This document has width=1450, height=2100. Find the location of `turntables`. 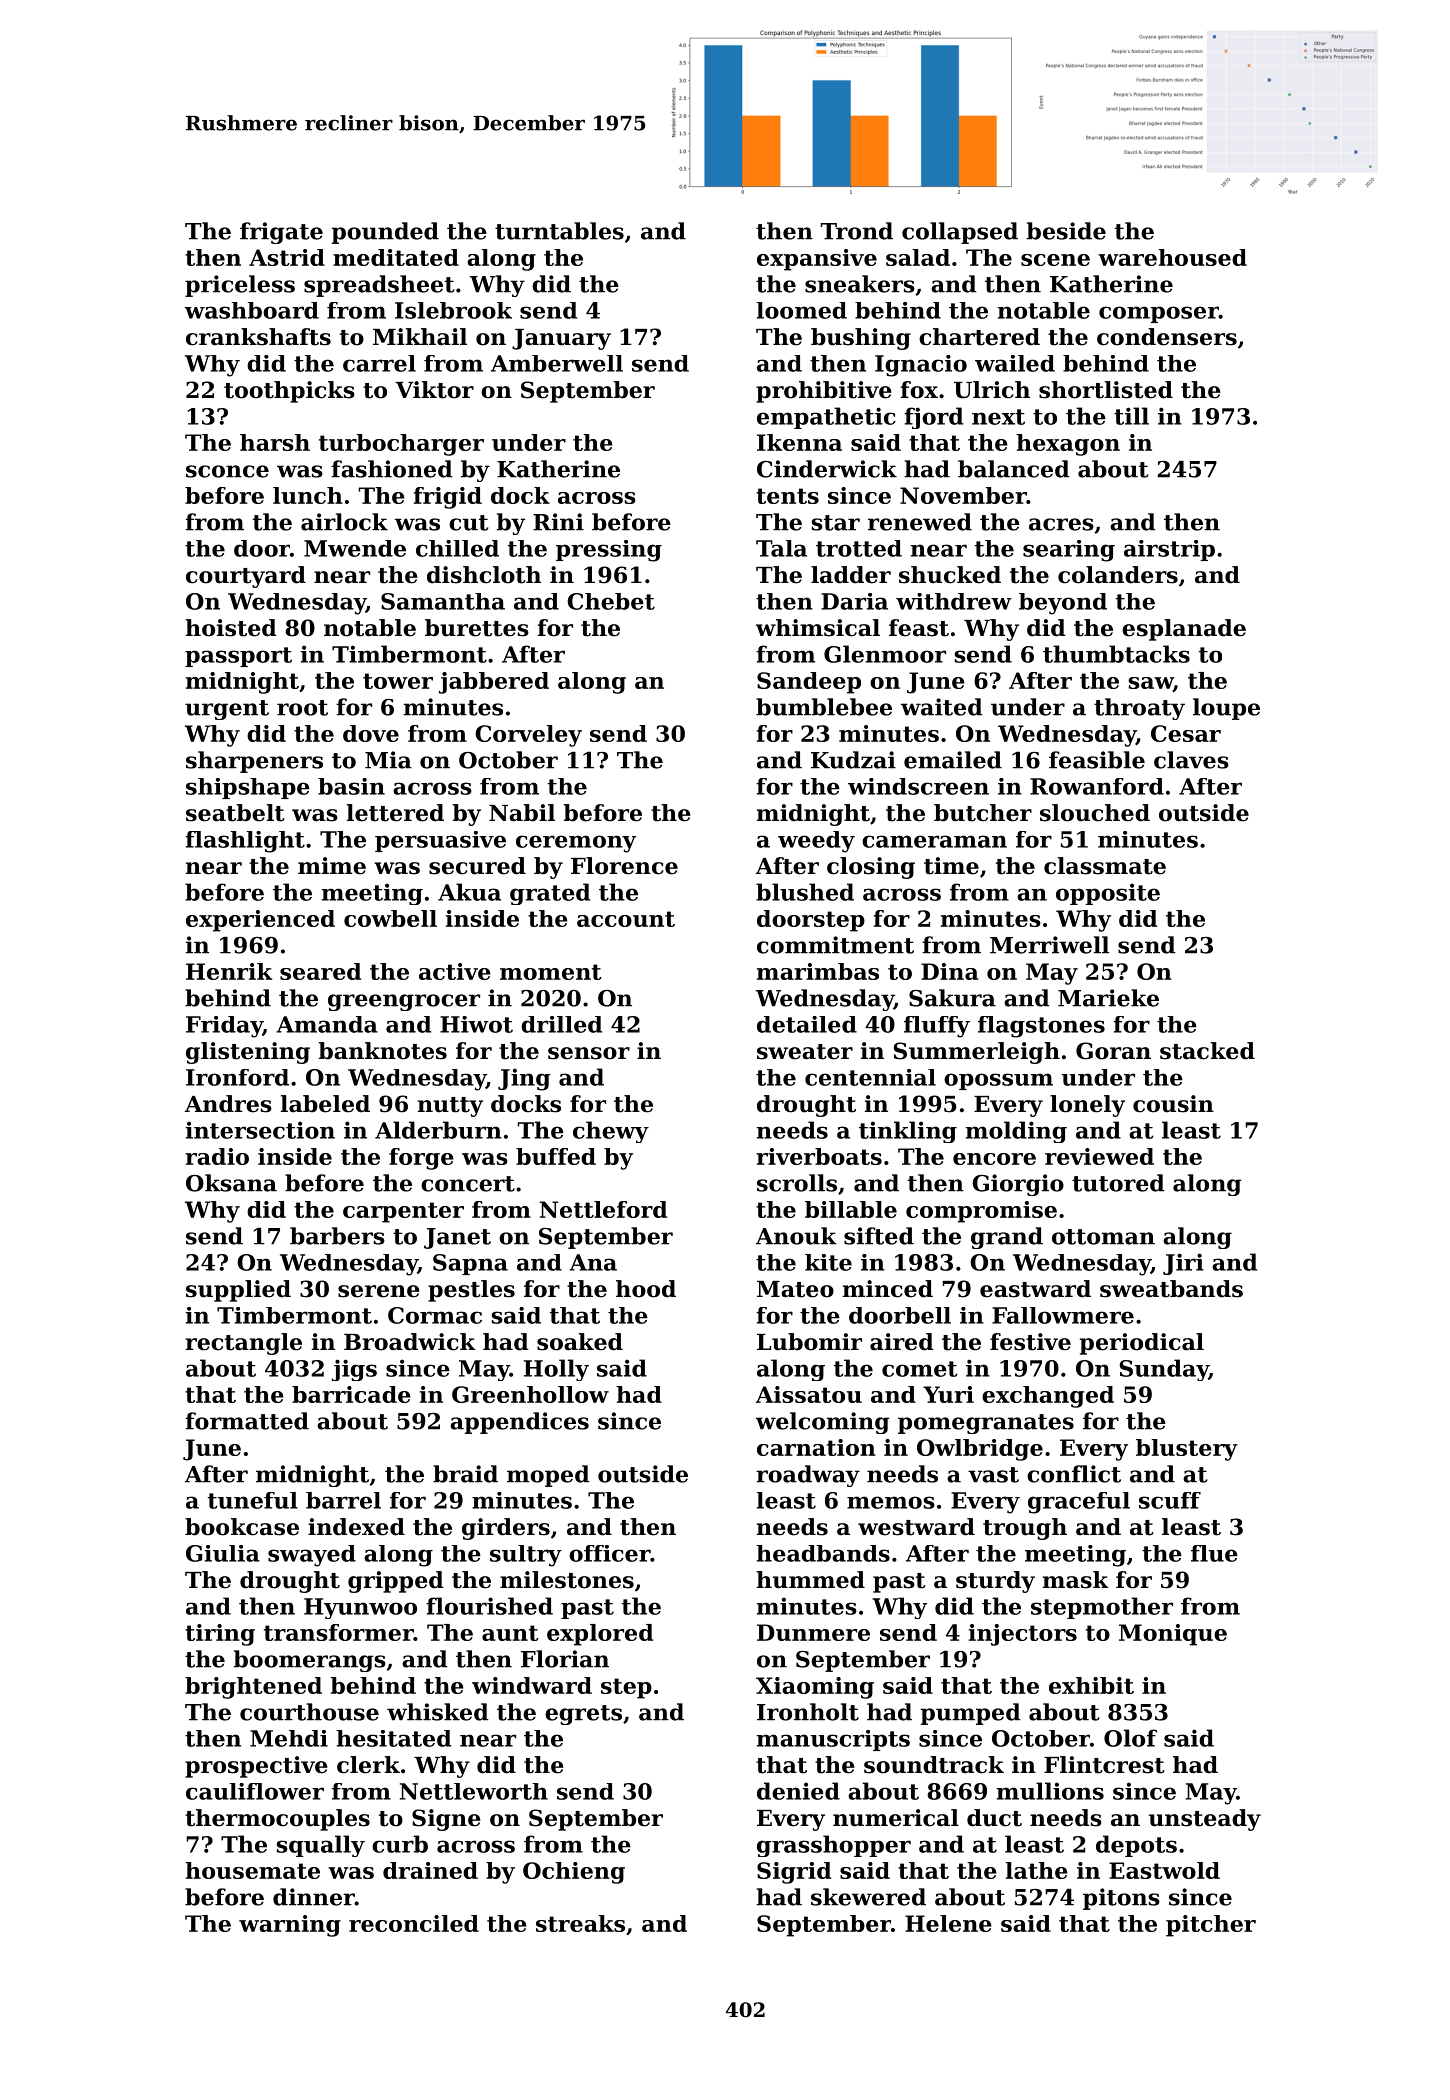

turntables is located at coordinates (559, 231).
